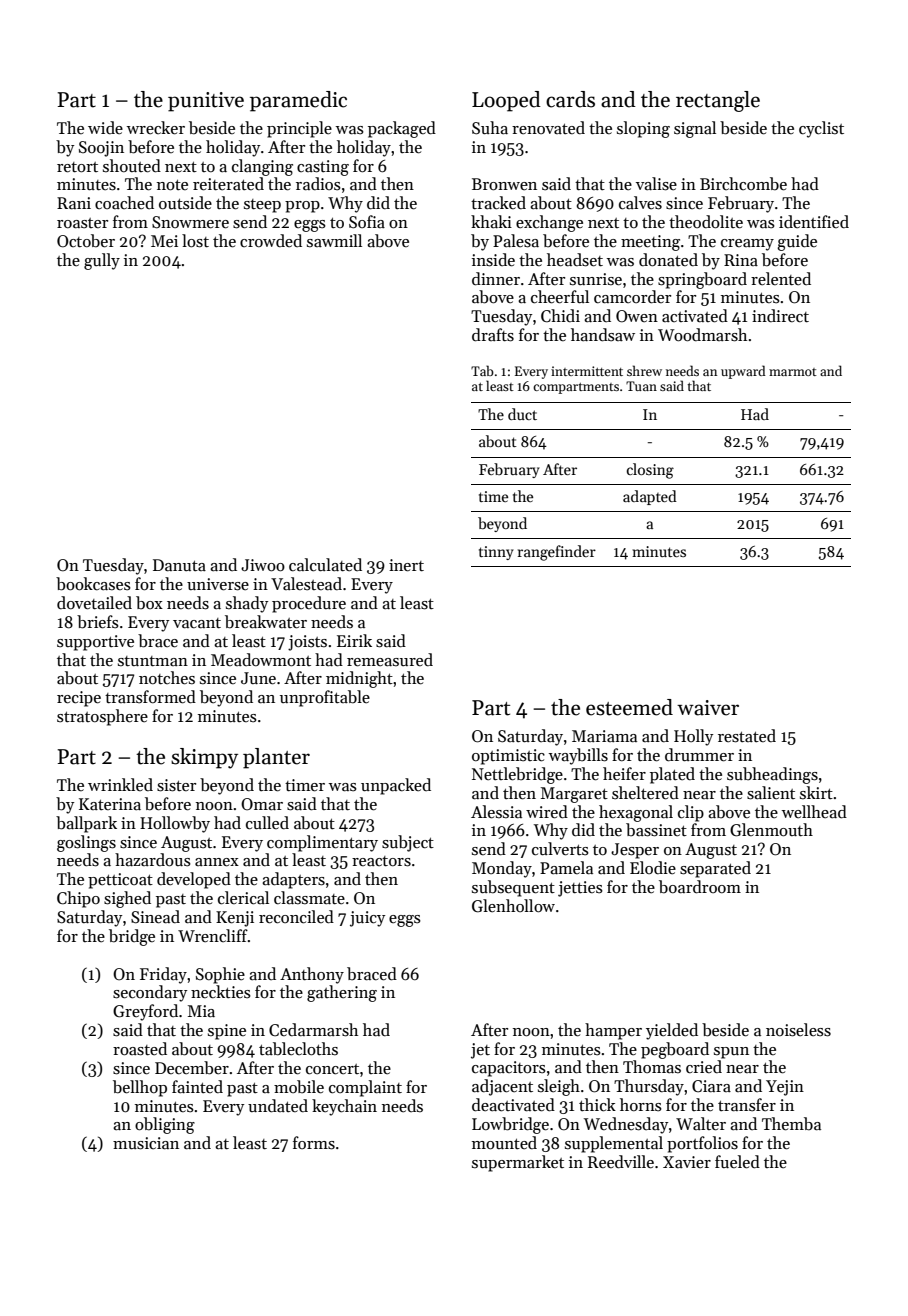 The width and height of the image is (908, 1316). I want to click on rangefinder, so click(557, 553).
